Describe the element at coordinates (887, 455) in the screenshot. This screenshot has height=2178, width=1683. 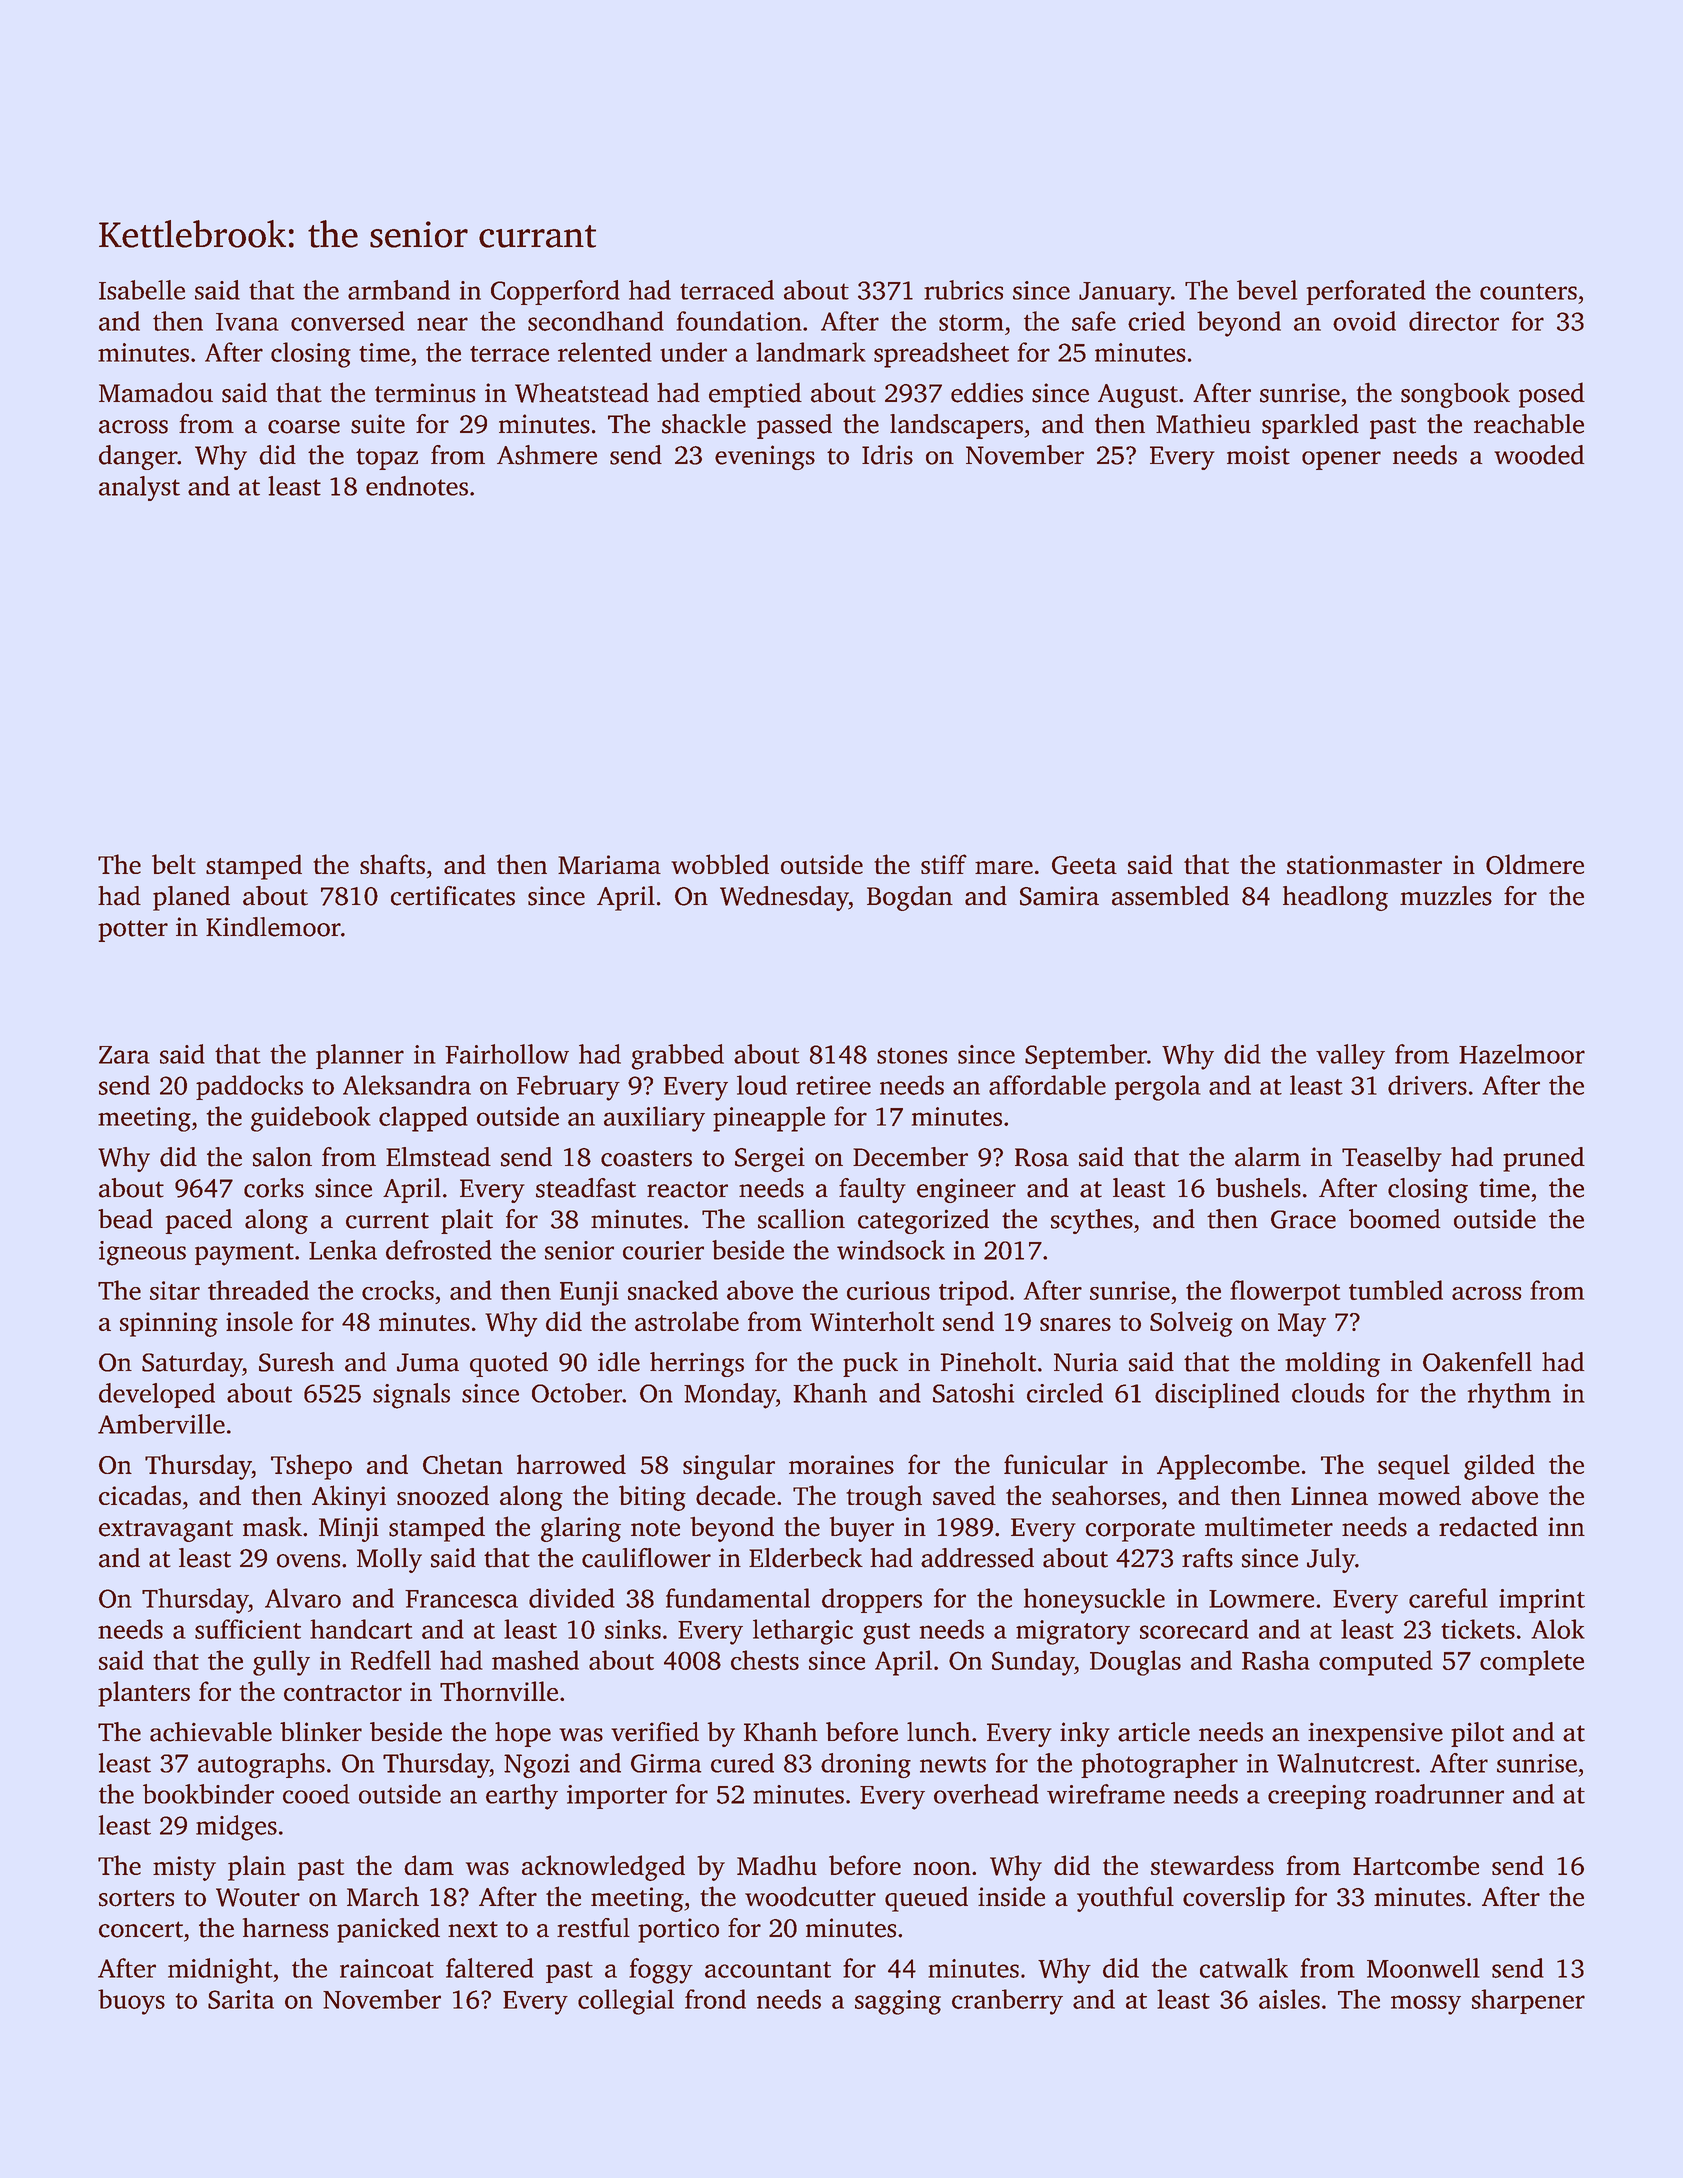
I see `Idris` at that location.
